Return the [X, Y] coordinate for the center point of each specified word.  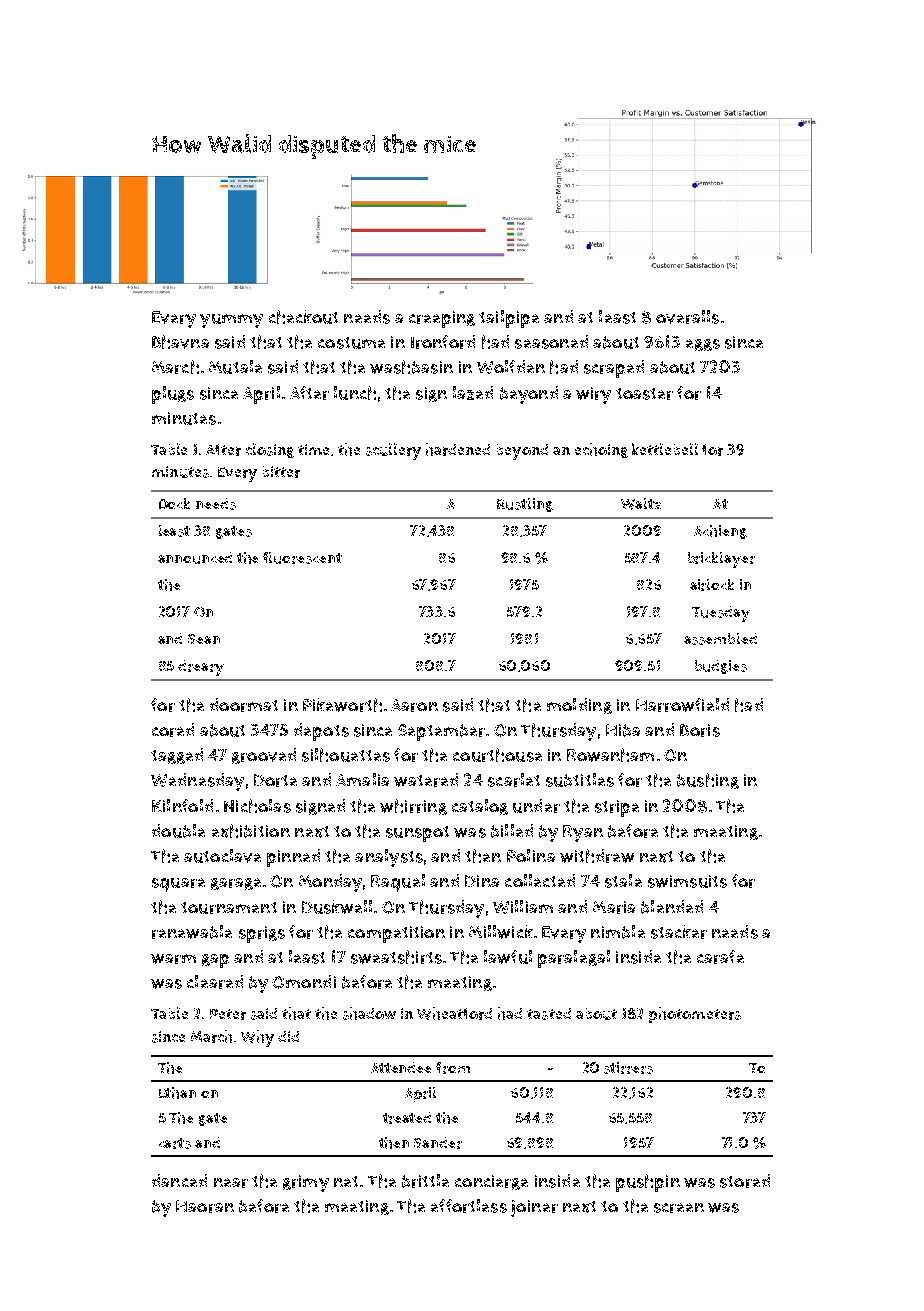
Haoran [205, 1206]
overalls [687, 317]
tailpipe [509, 319]
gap [215, 961]
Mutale [235, 367]
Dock [174, 503]
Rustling [525, 505]
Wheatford [454, 1013]
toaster [644, 394]
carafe [720, 957]
